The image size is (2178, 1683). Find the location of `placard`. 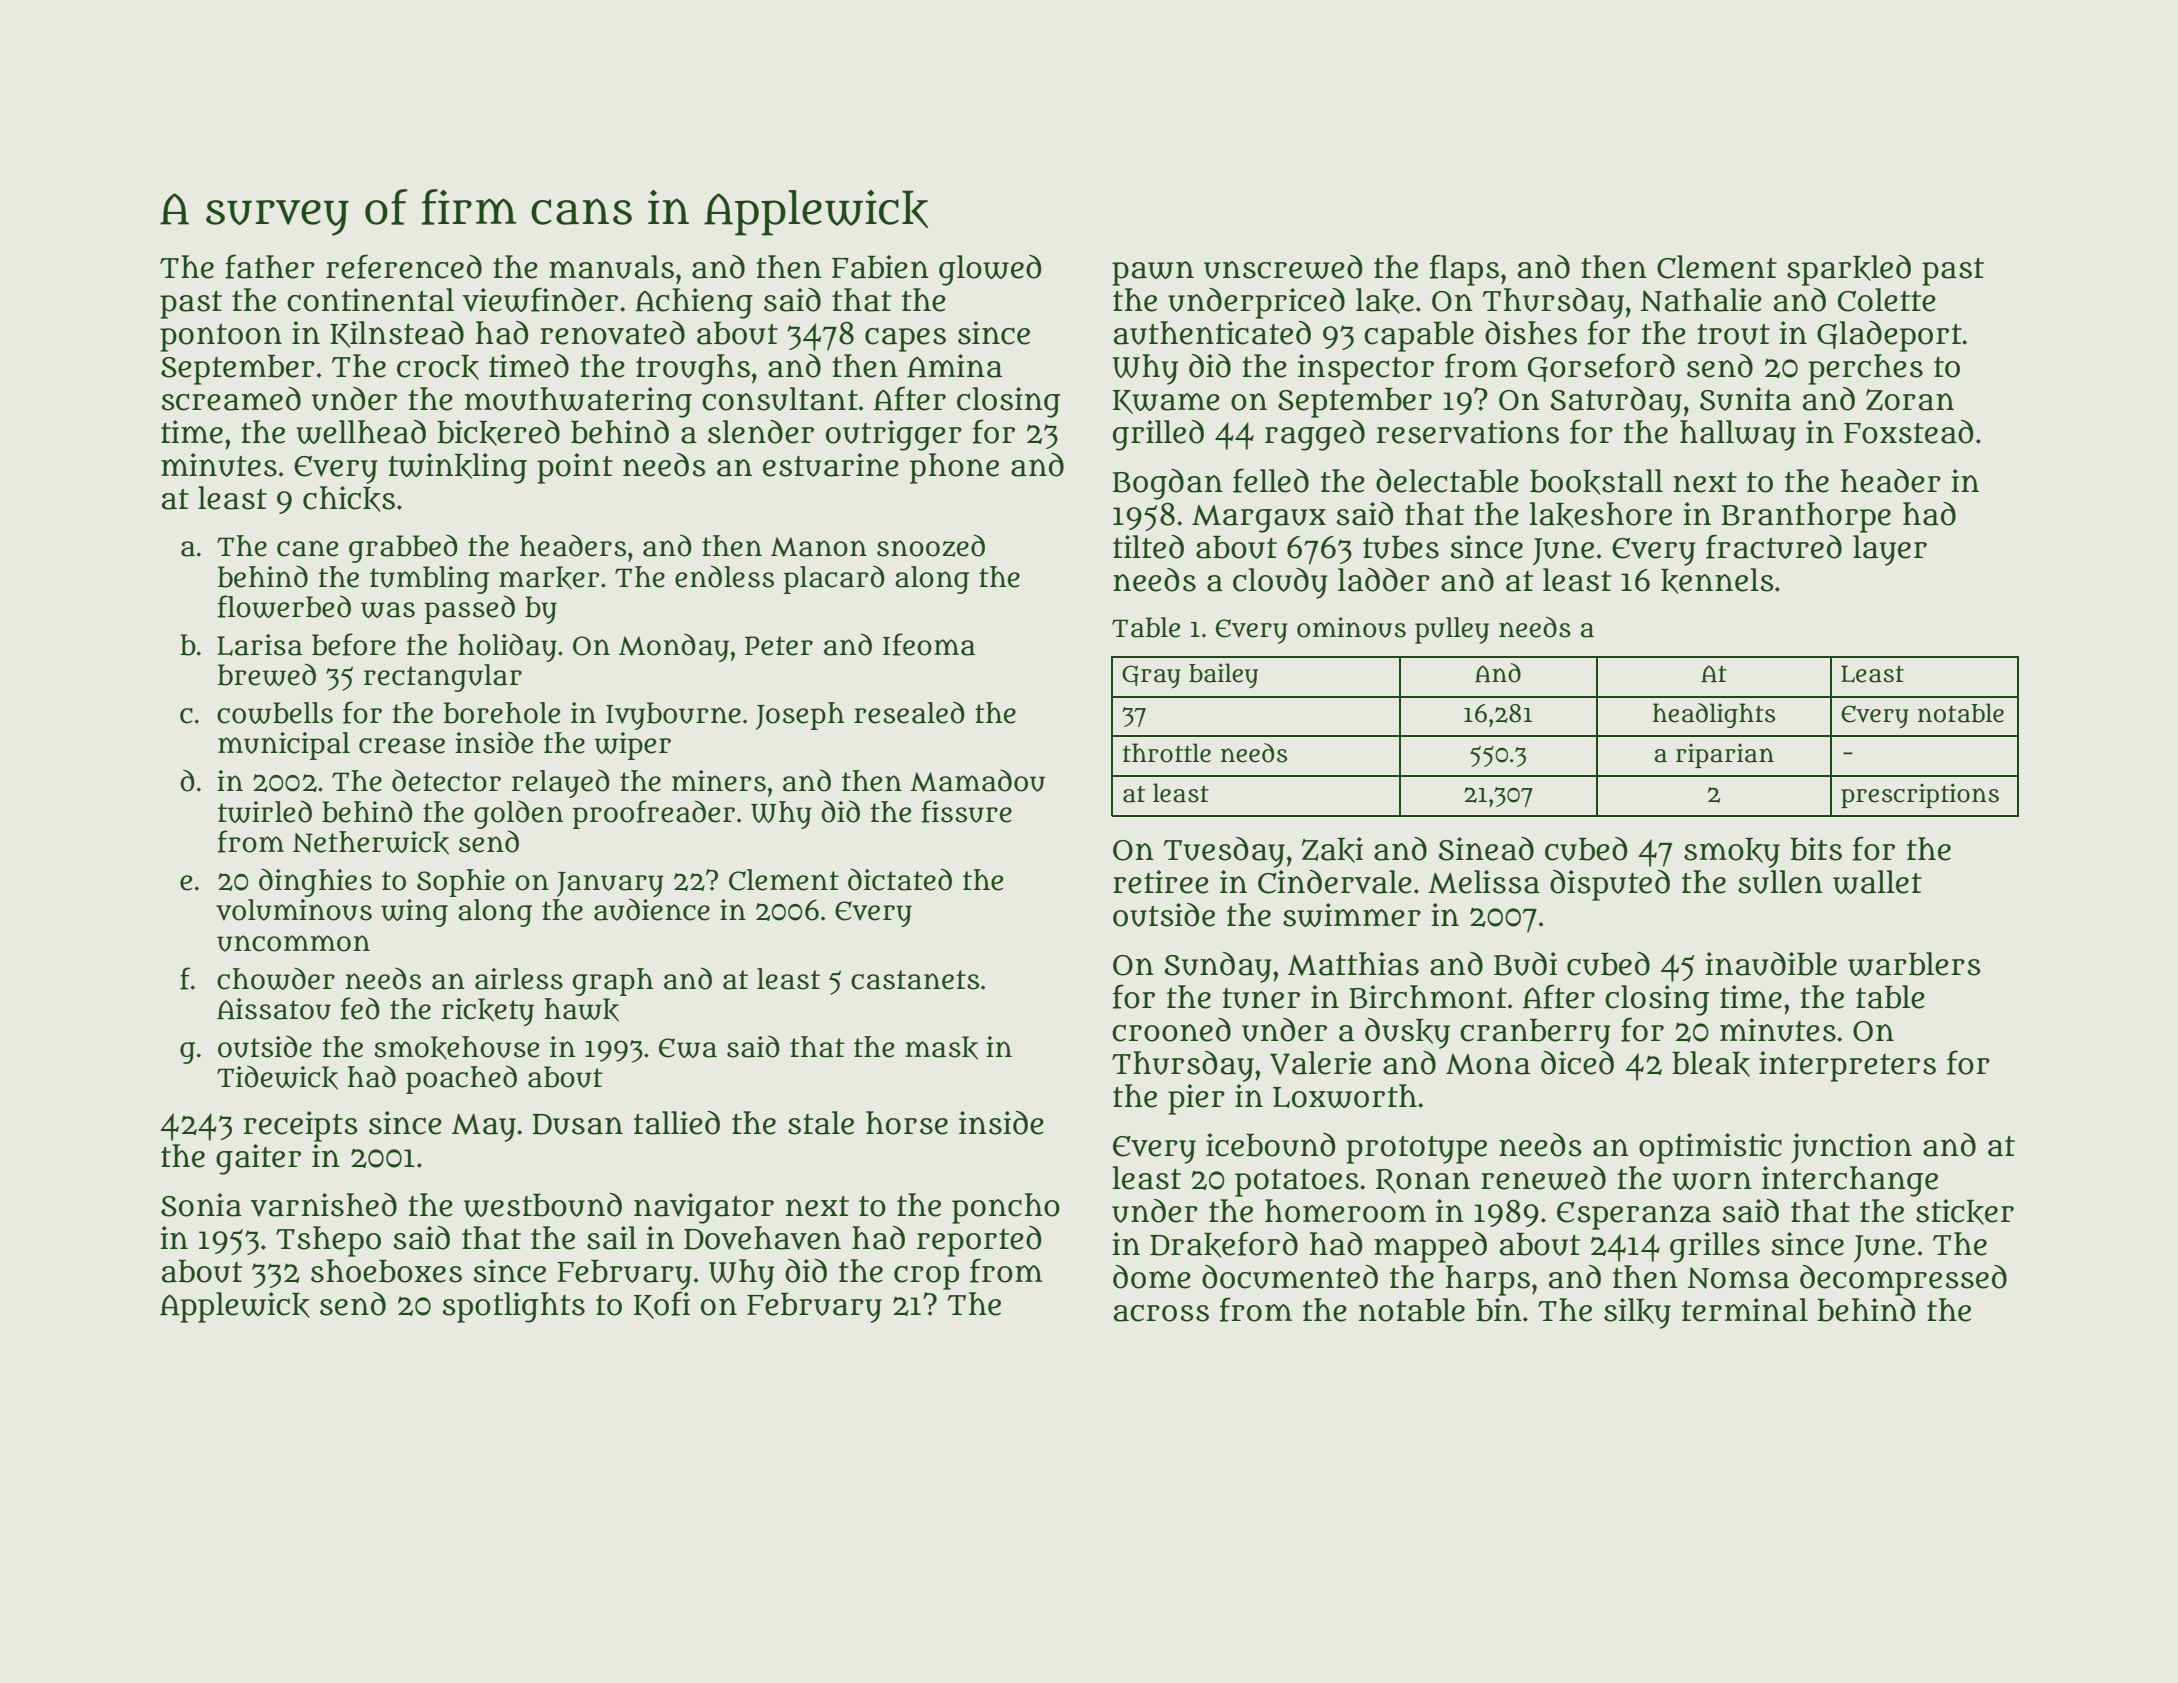

placard is located at coordinates (834, 579).
